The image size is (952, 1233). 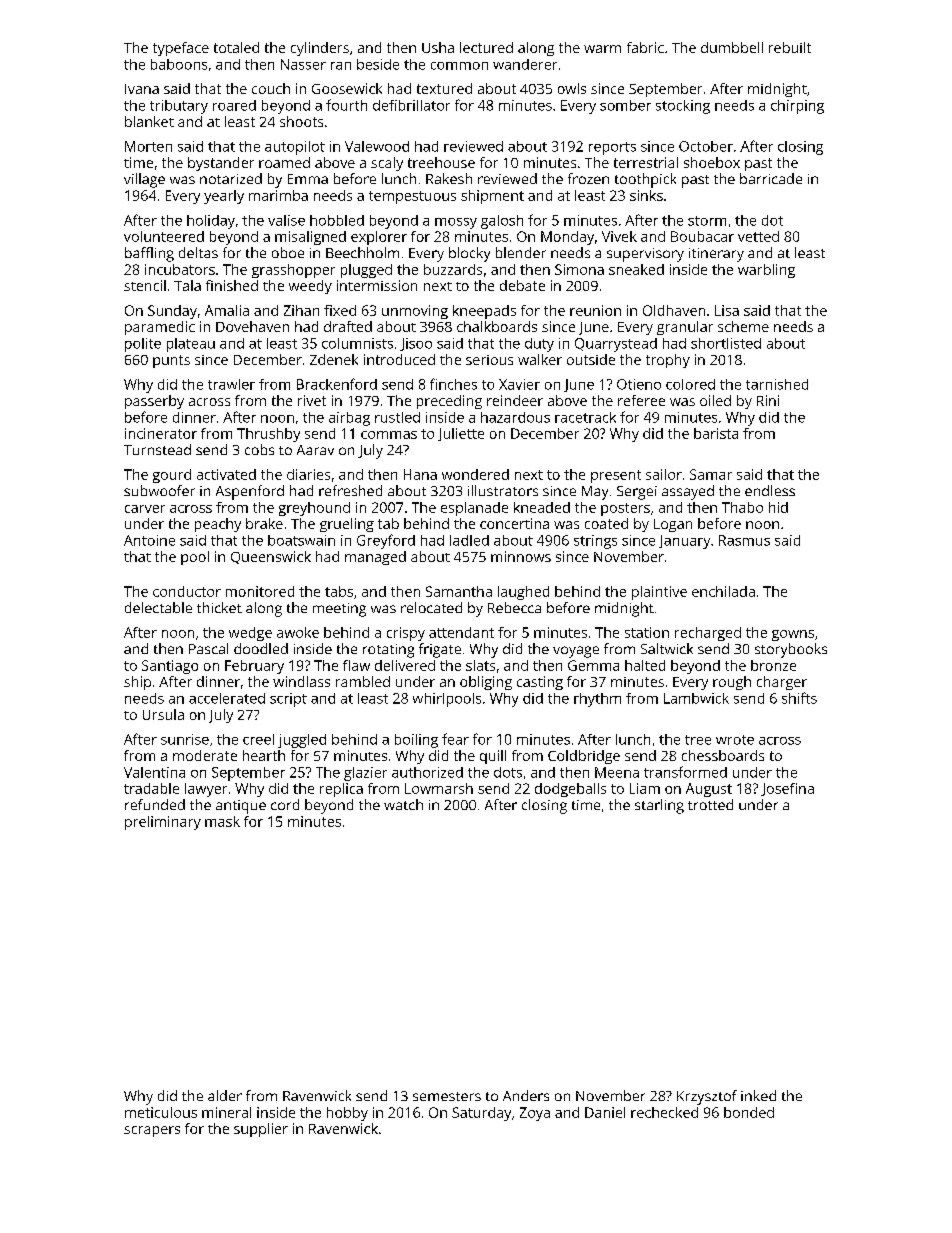 I want to click on rebuilt, so click(x=790, y=47).
